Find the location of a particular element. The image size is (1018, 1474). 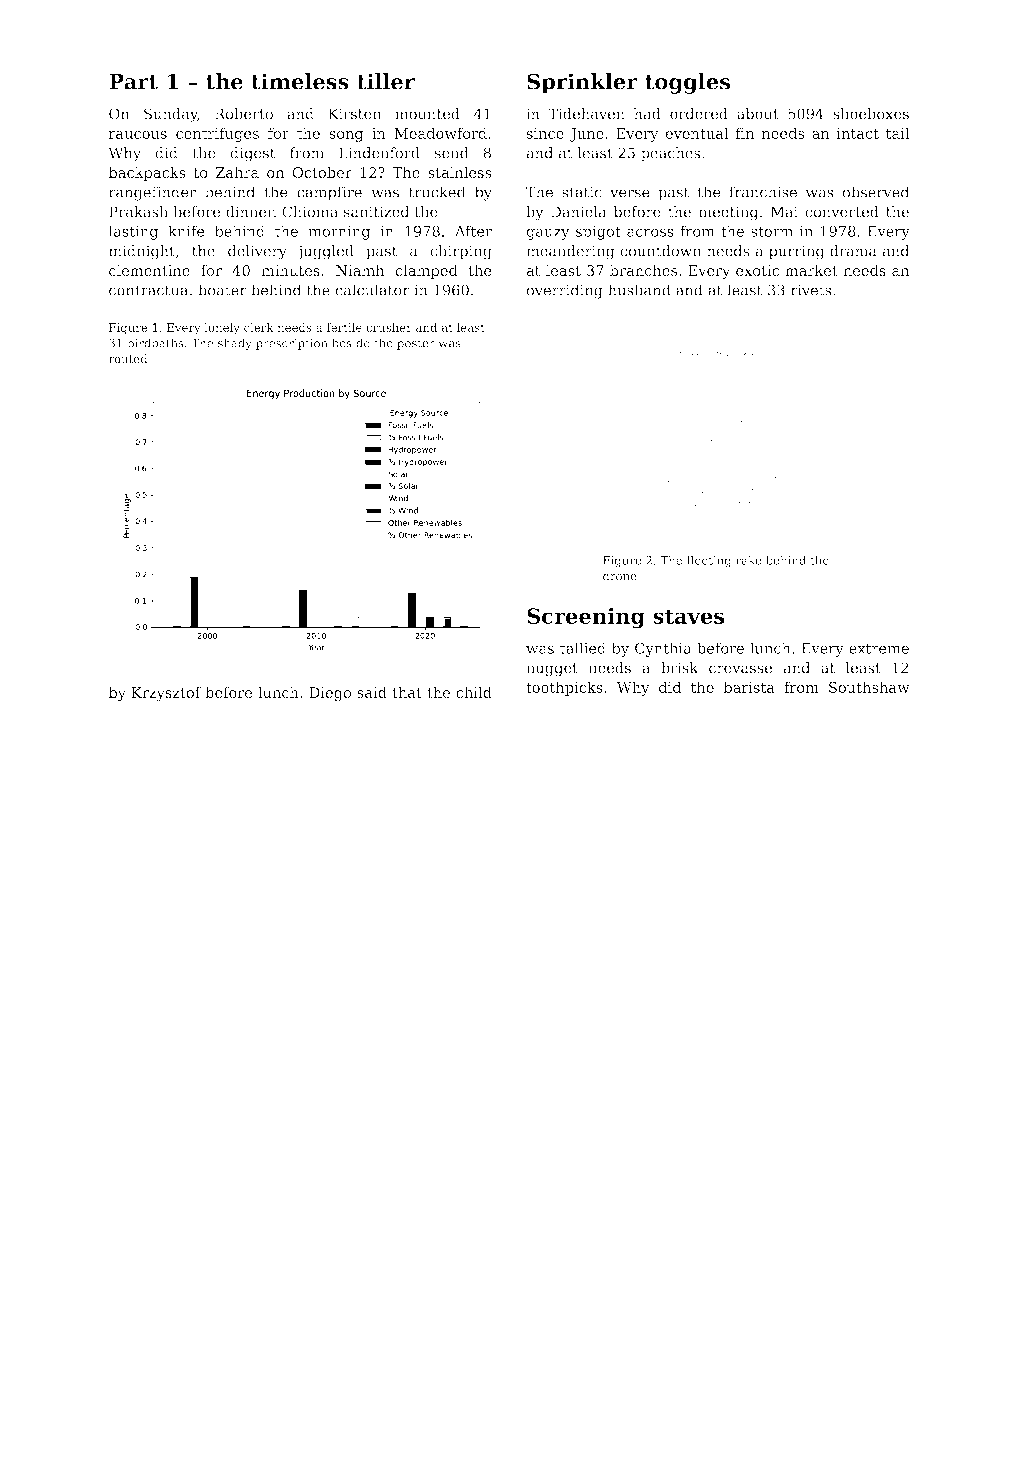

rivets is located at coordinates (811, 290).
